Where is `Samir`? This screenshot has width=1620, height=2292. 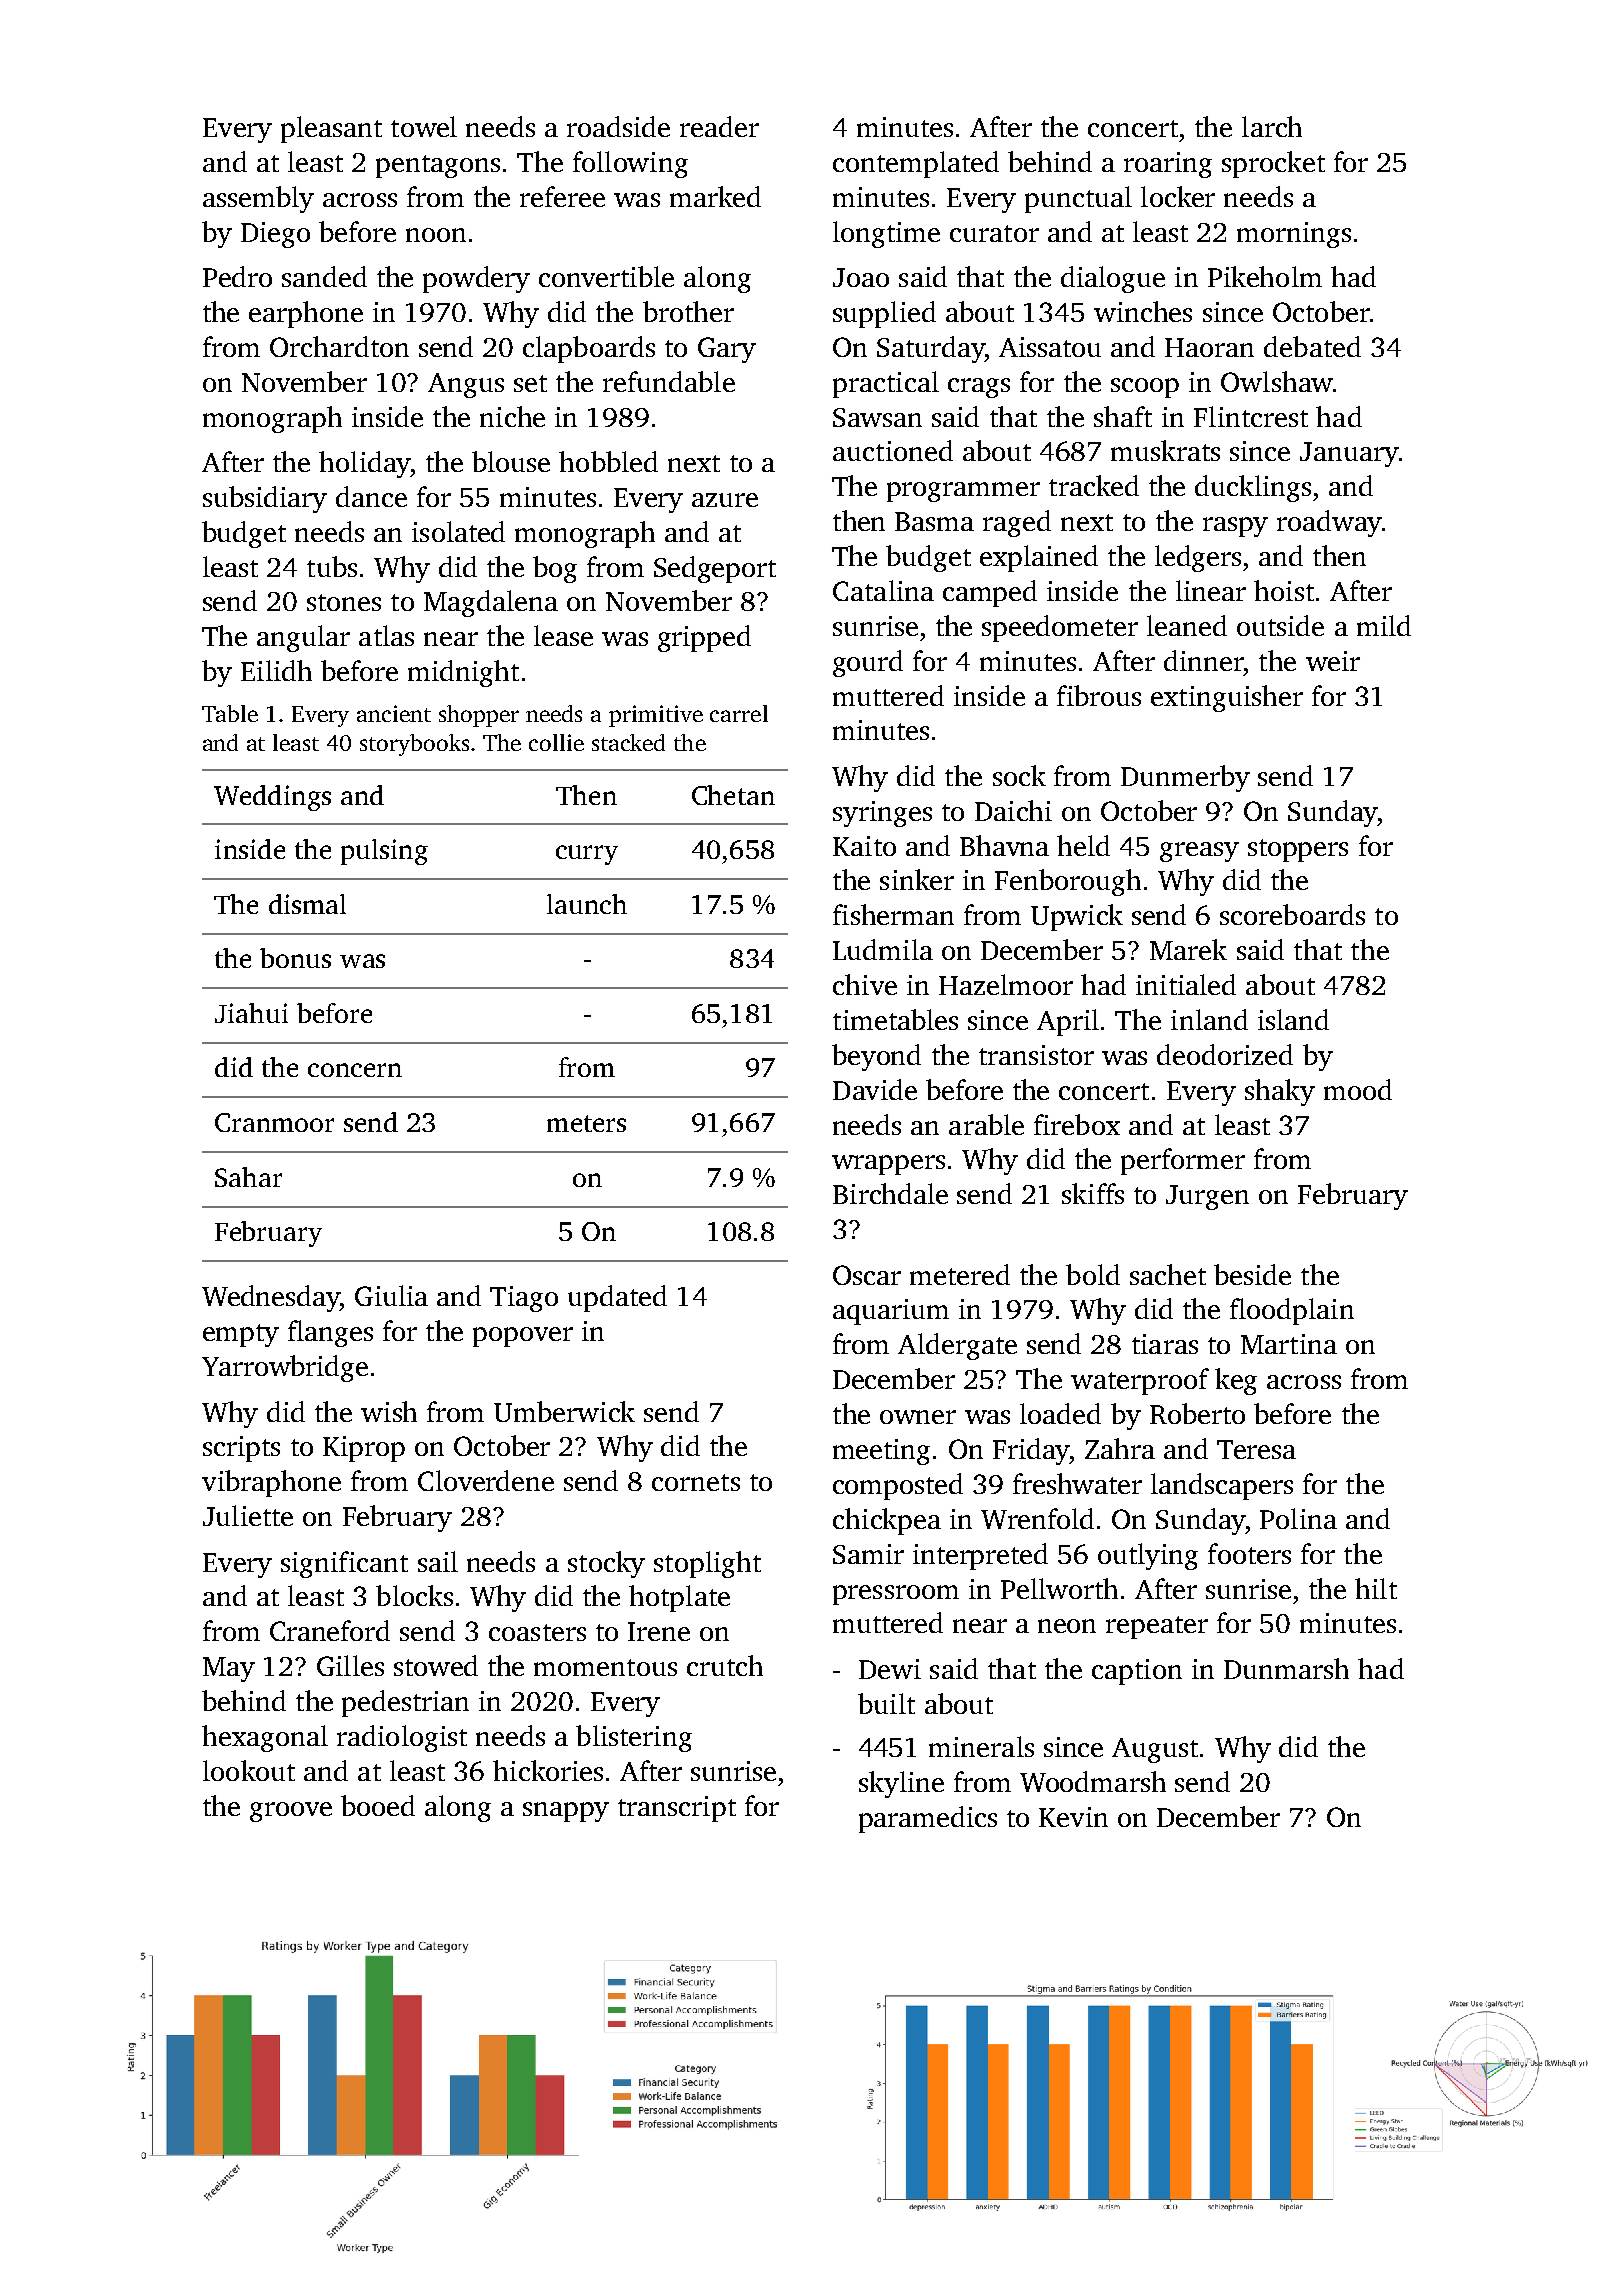
Samir is located at coordinates (868, 1554).
